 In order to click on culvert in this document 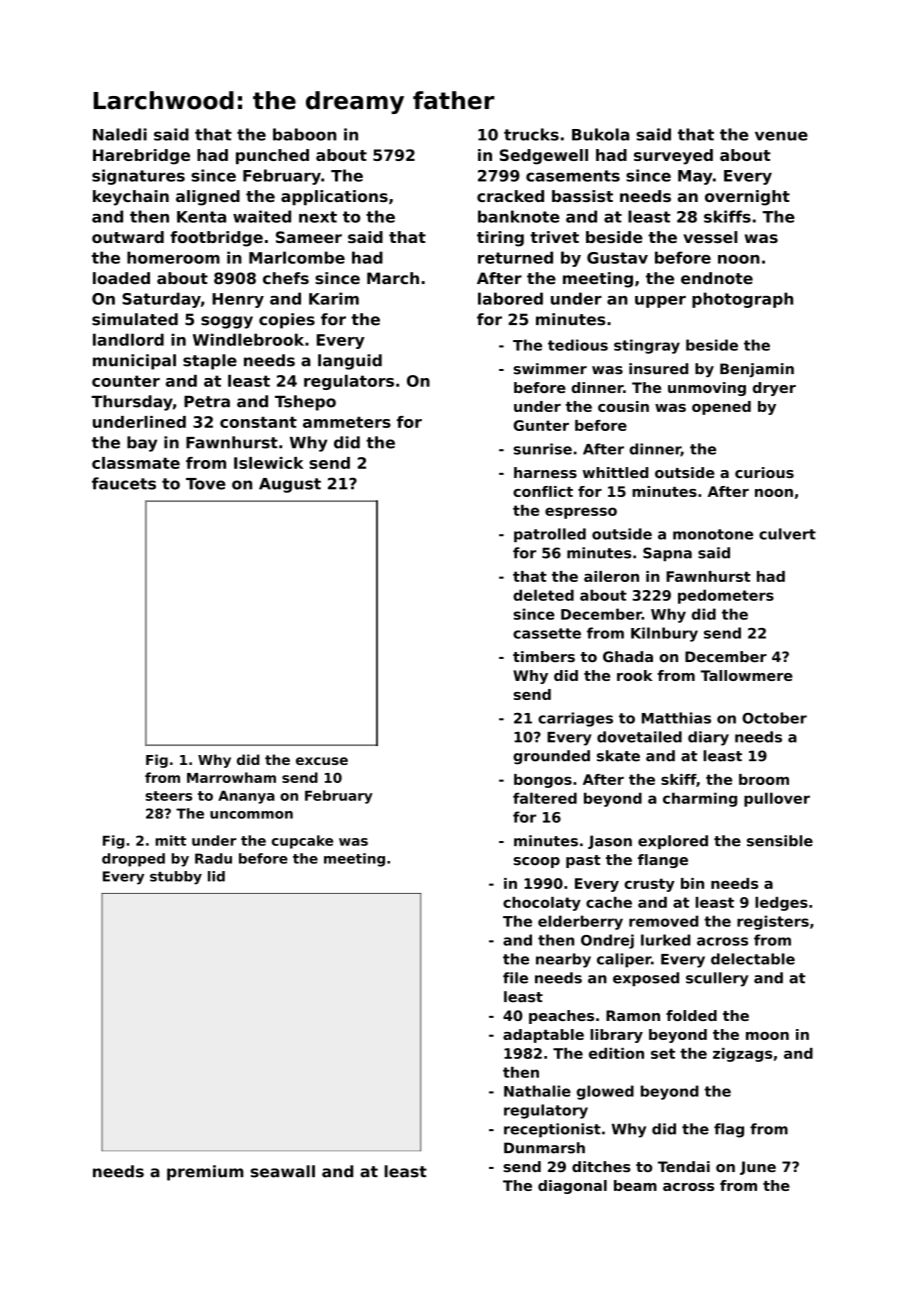, I will do `click(787, 534)`.
